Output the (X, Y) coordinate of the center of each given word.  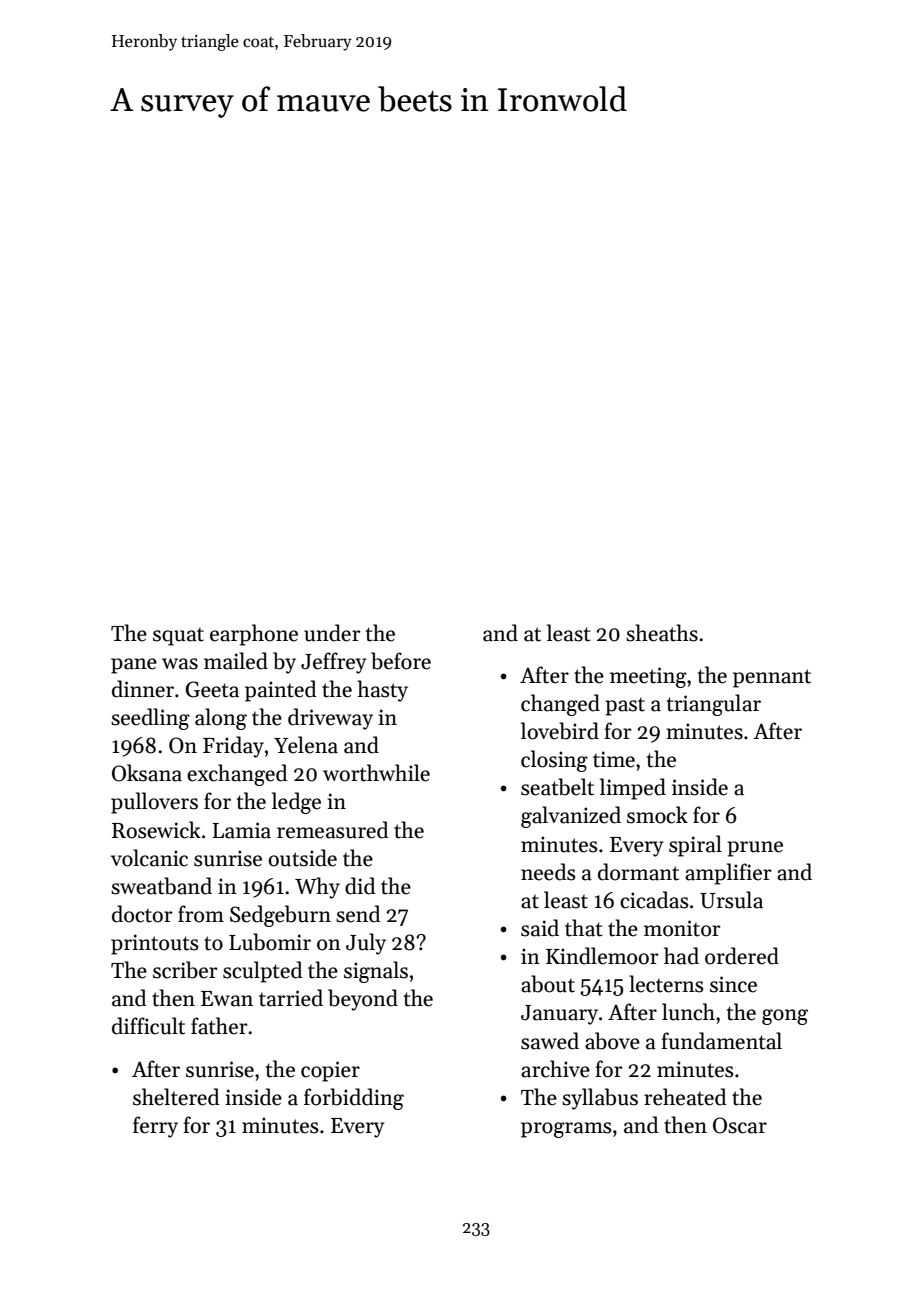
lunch (688, 1012)
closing (554, 761)
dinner (143, 689)
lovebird (560, 731)
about (548, 984)
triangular (714, 705)
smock (657, 815)
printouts (155, 944)
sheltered (176, 1097)
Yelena (306, 745)
